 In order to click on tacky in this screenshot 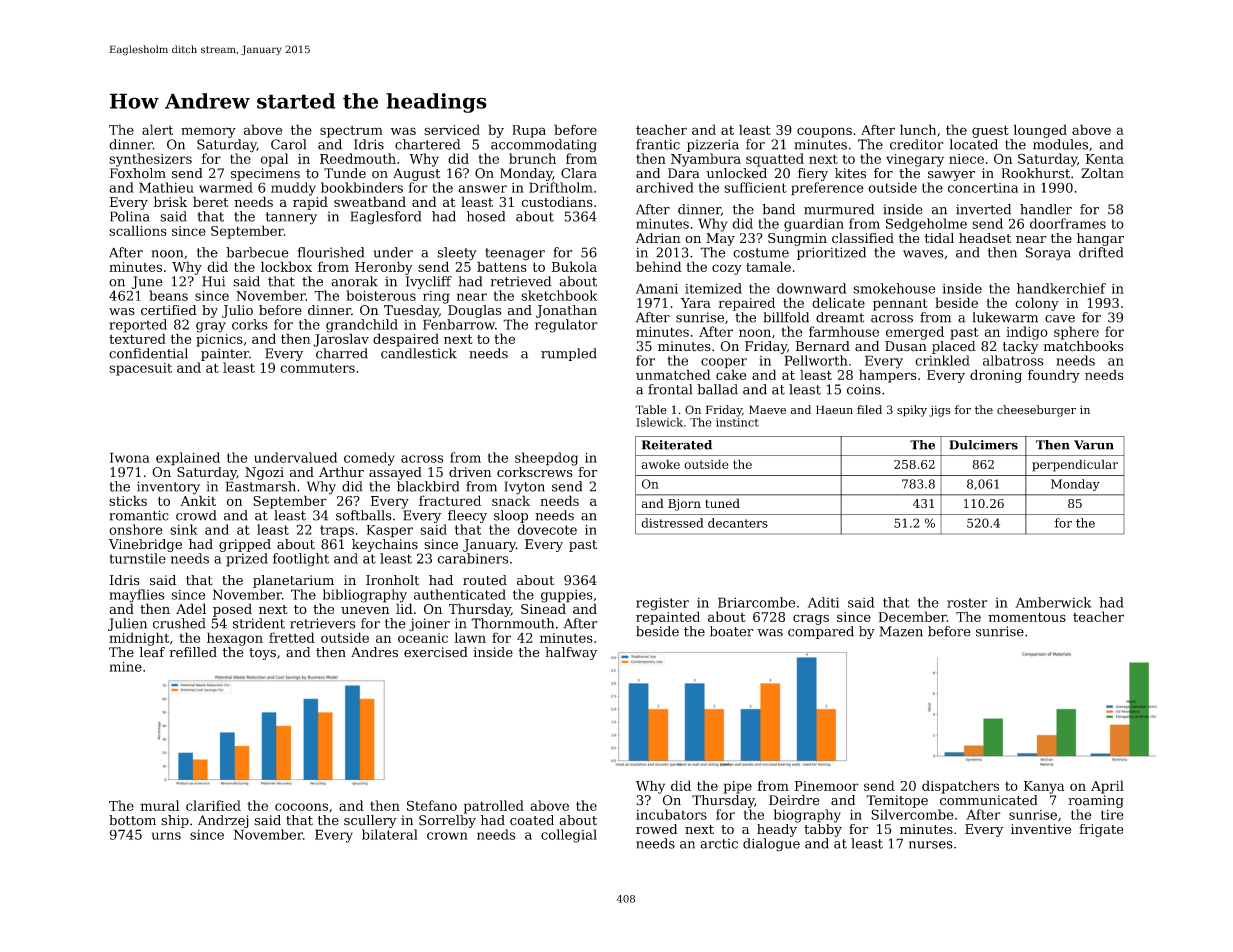, I will do `click(1020, 347)`.
